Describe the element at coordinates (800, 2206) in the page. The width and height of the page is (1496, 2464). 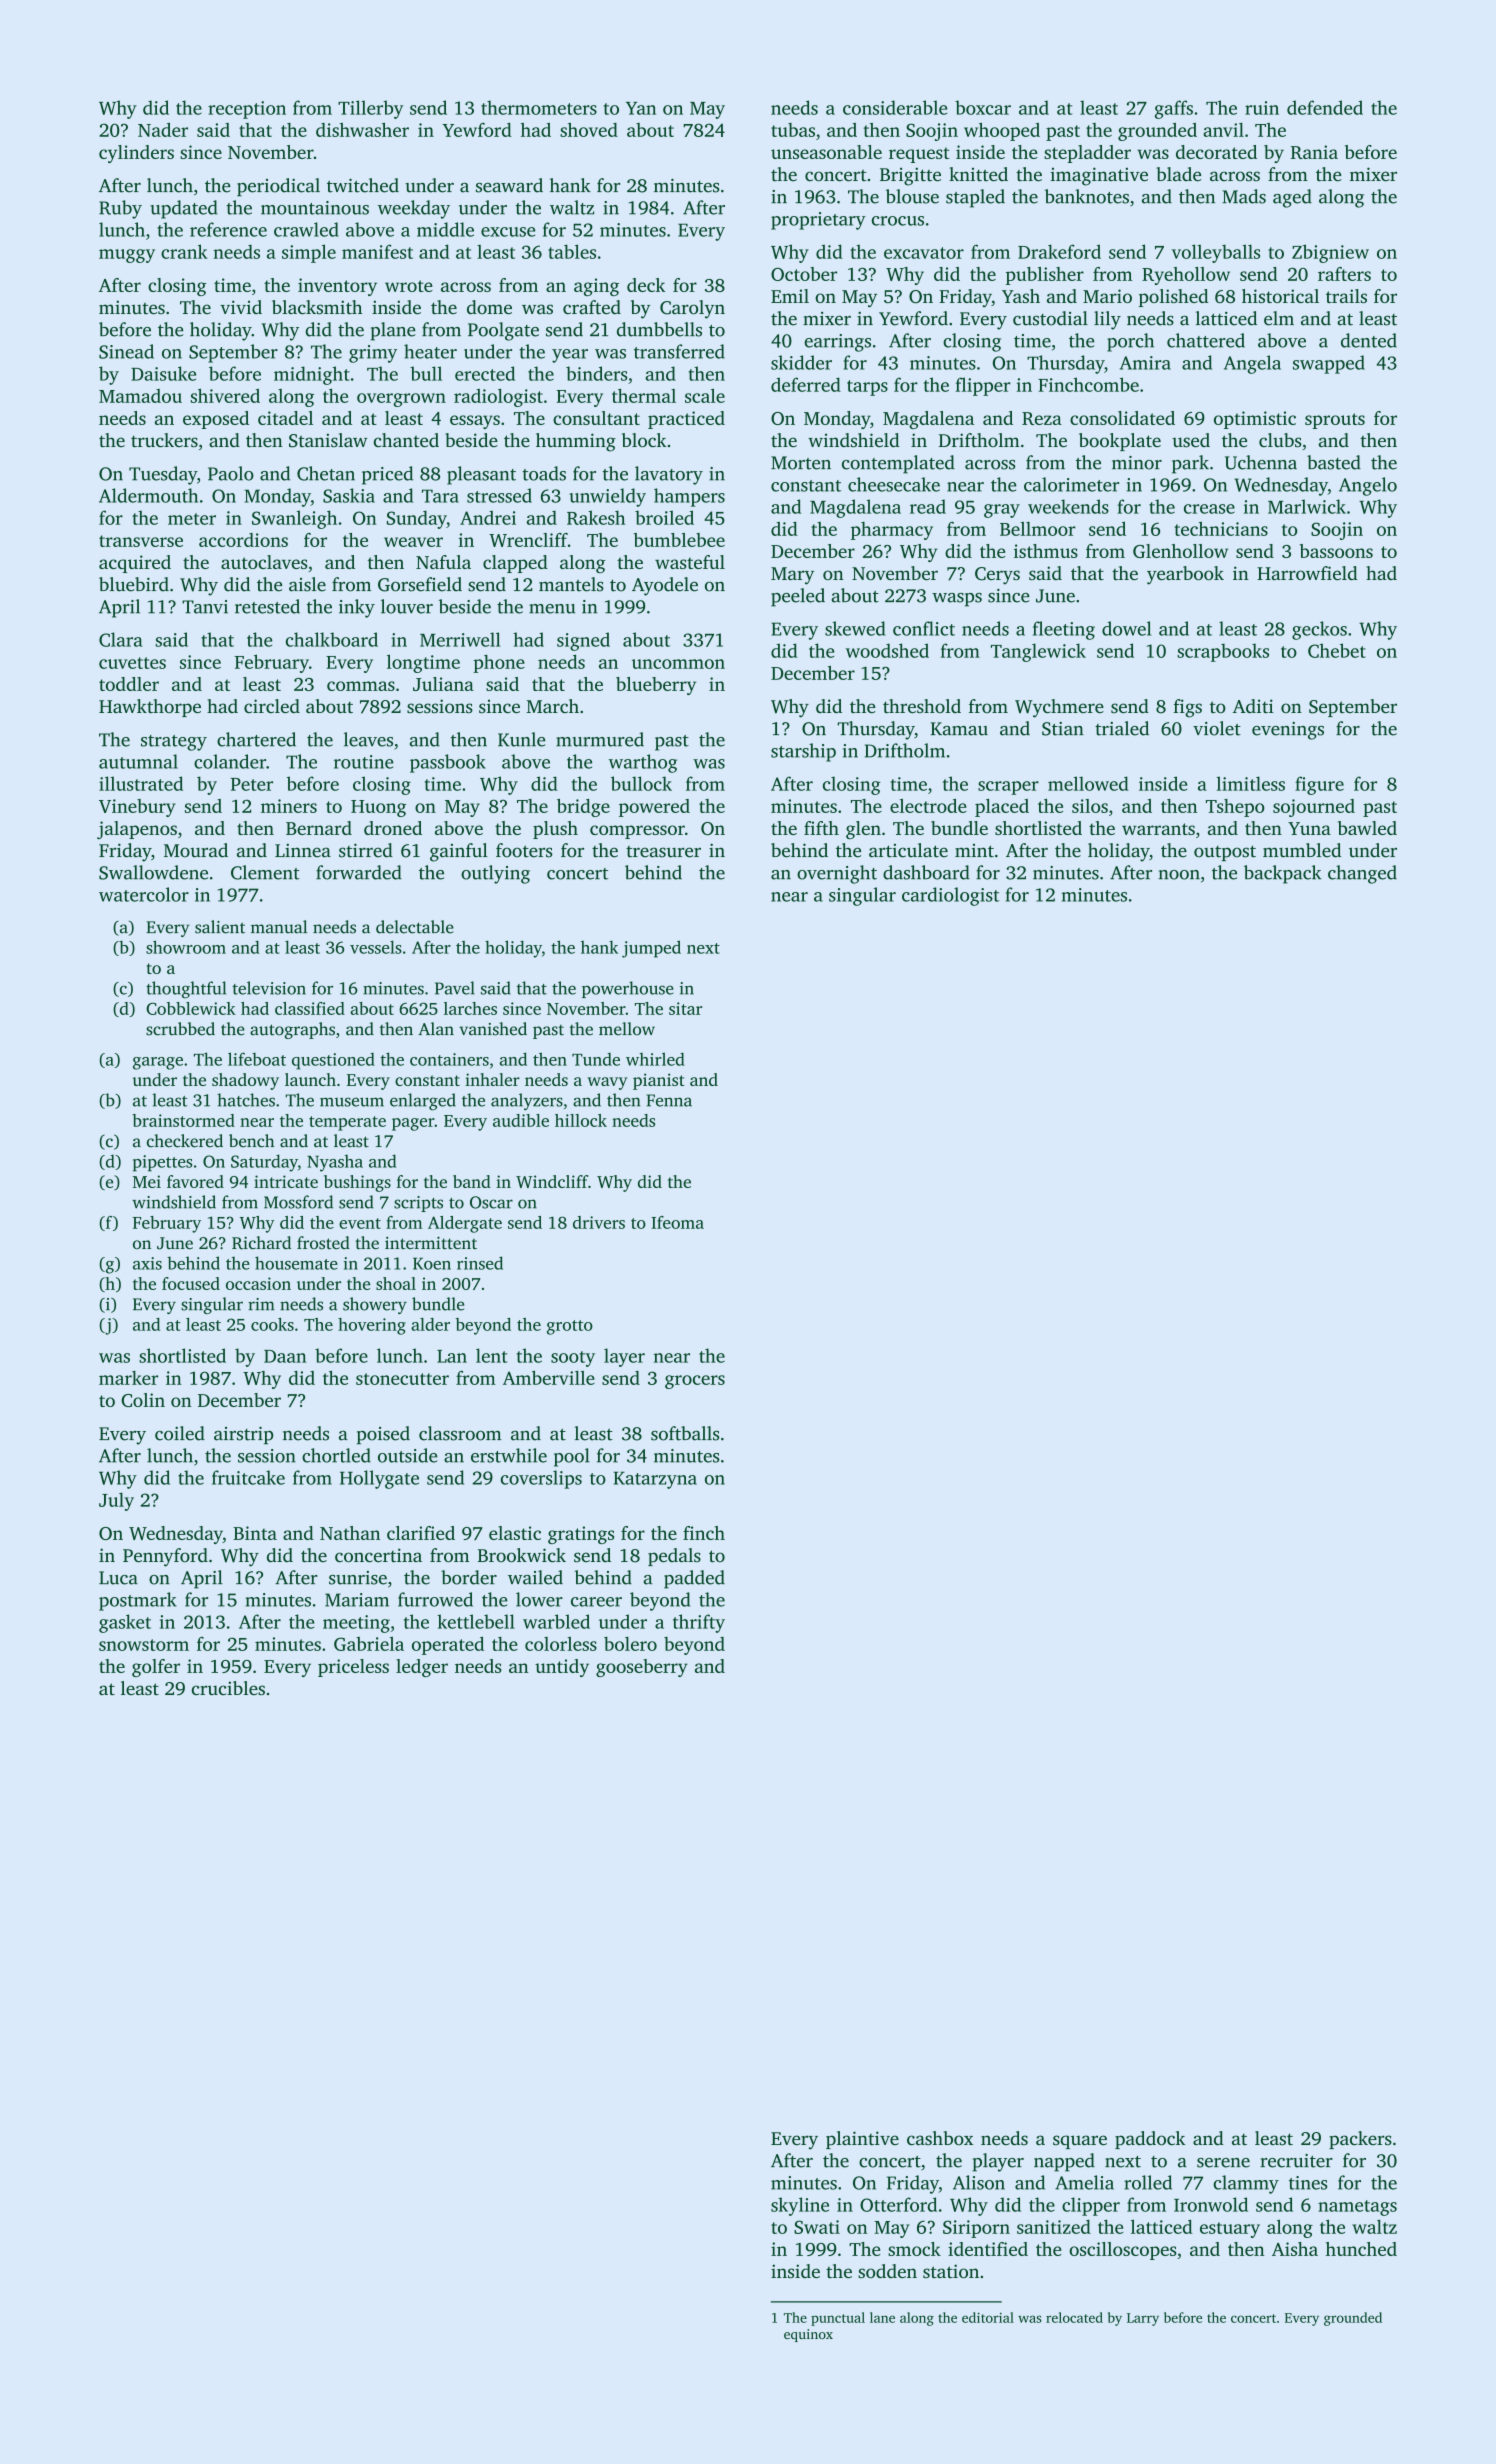
I see `skyline` at that location.
